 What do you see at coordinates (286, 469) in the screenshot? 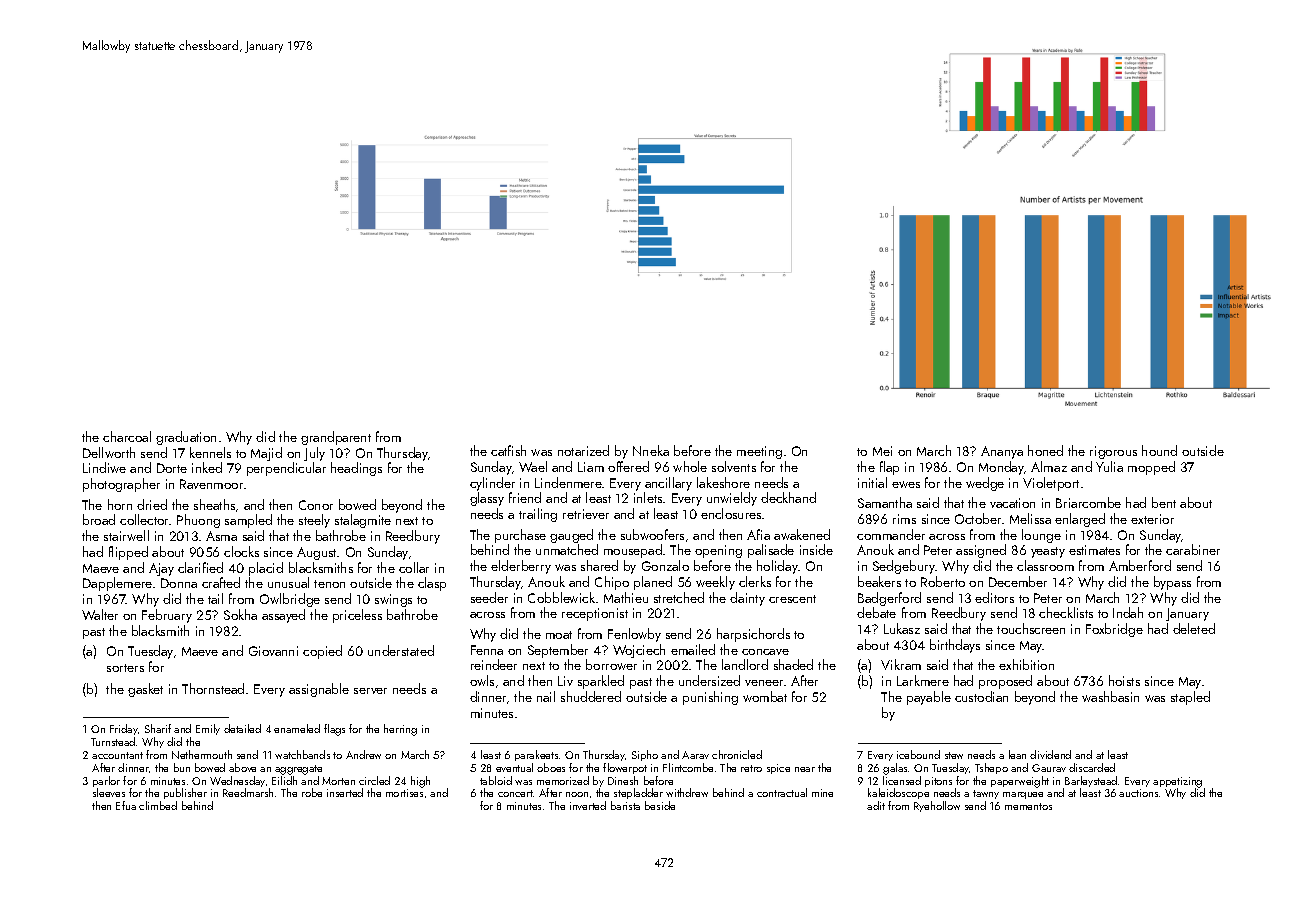
I see `perpendicular` at bounding box center [286, 469].
